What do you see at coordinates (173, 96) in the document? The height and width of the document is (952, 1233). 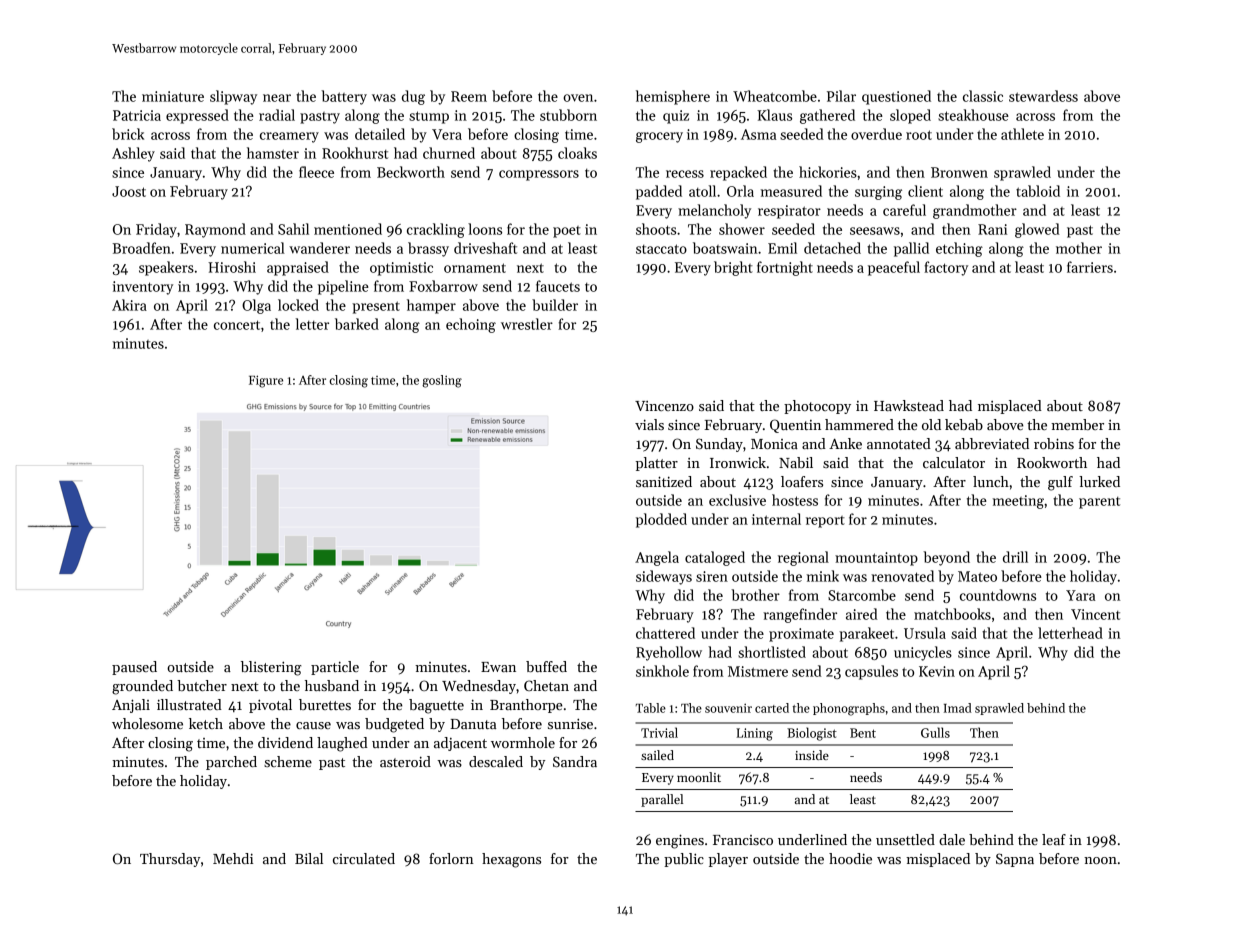 I see `miniature` at bounding box center [173, 96].
